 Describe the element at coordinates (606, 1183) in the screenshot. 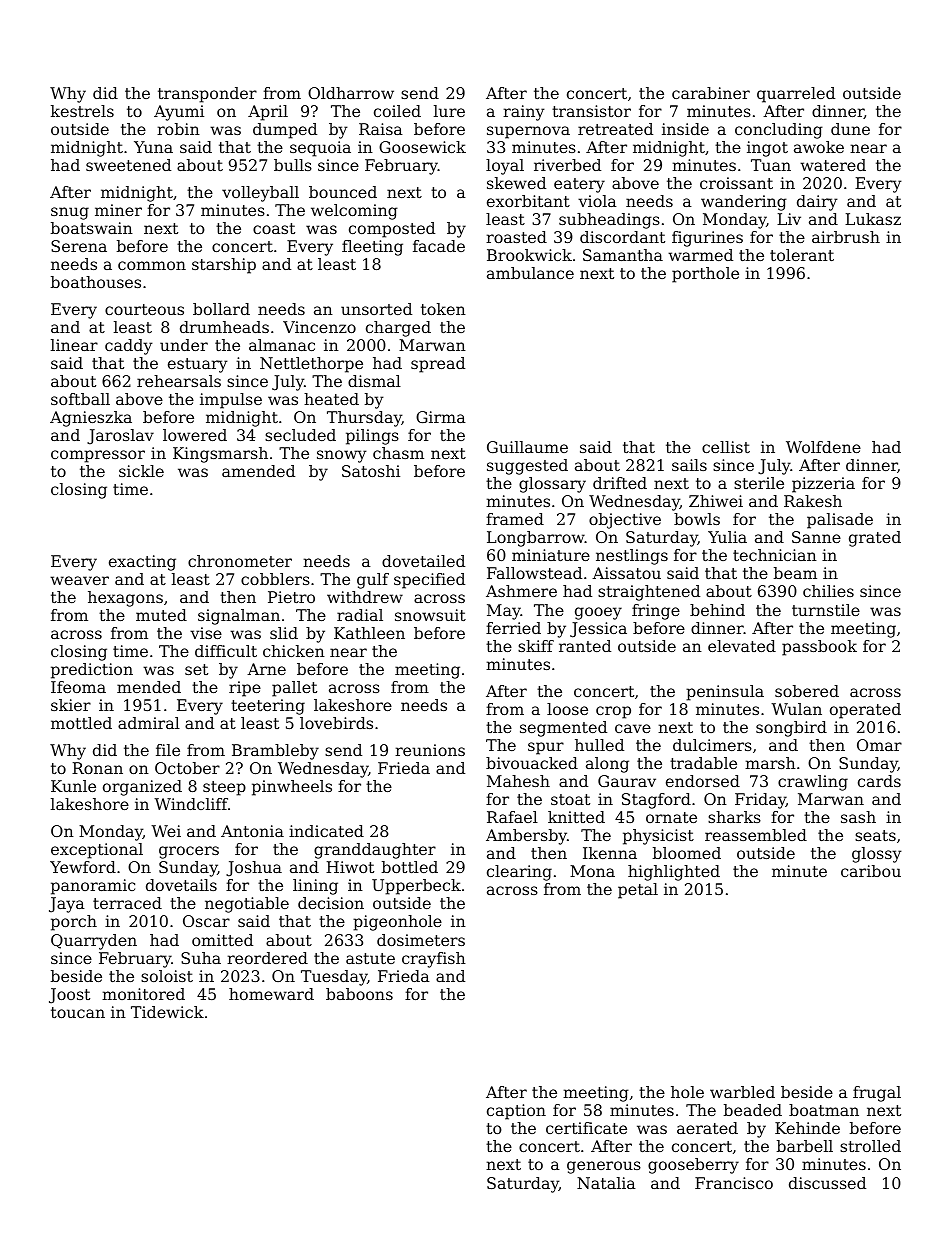

I see `Natalia` at that location.
